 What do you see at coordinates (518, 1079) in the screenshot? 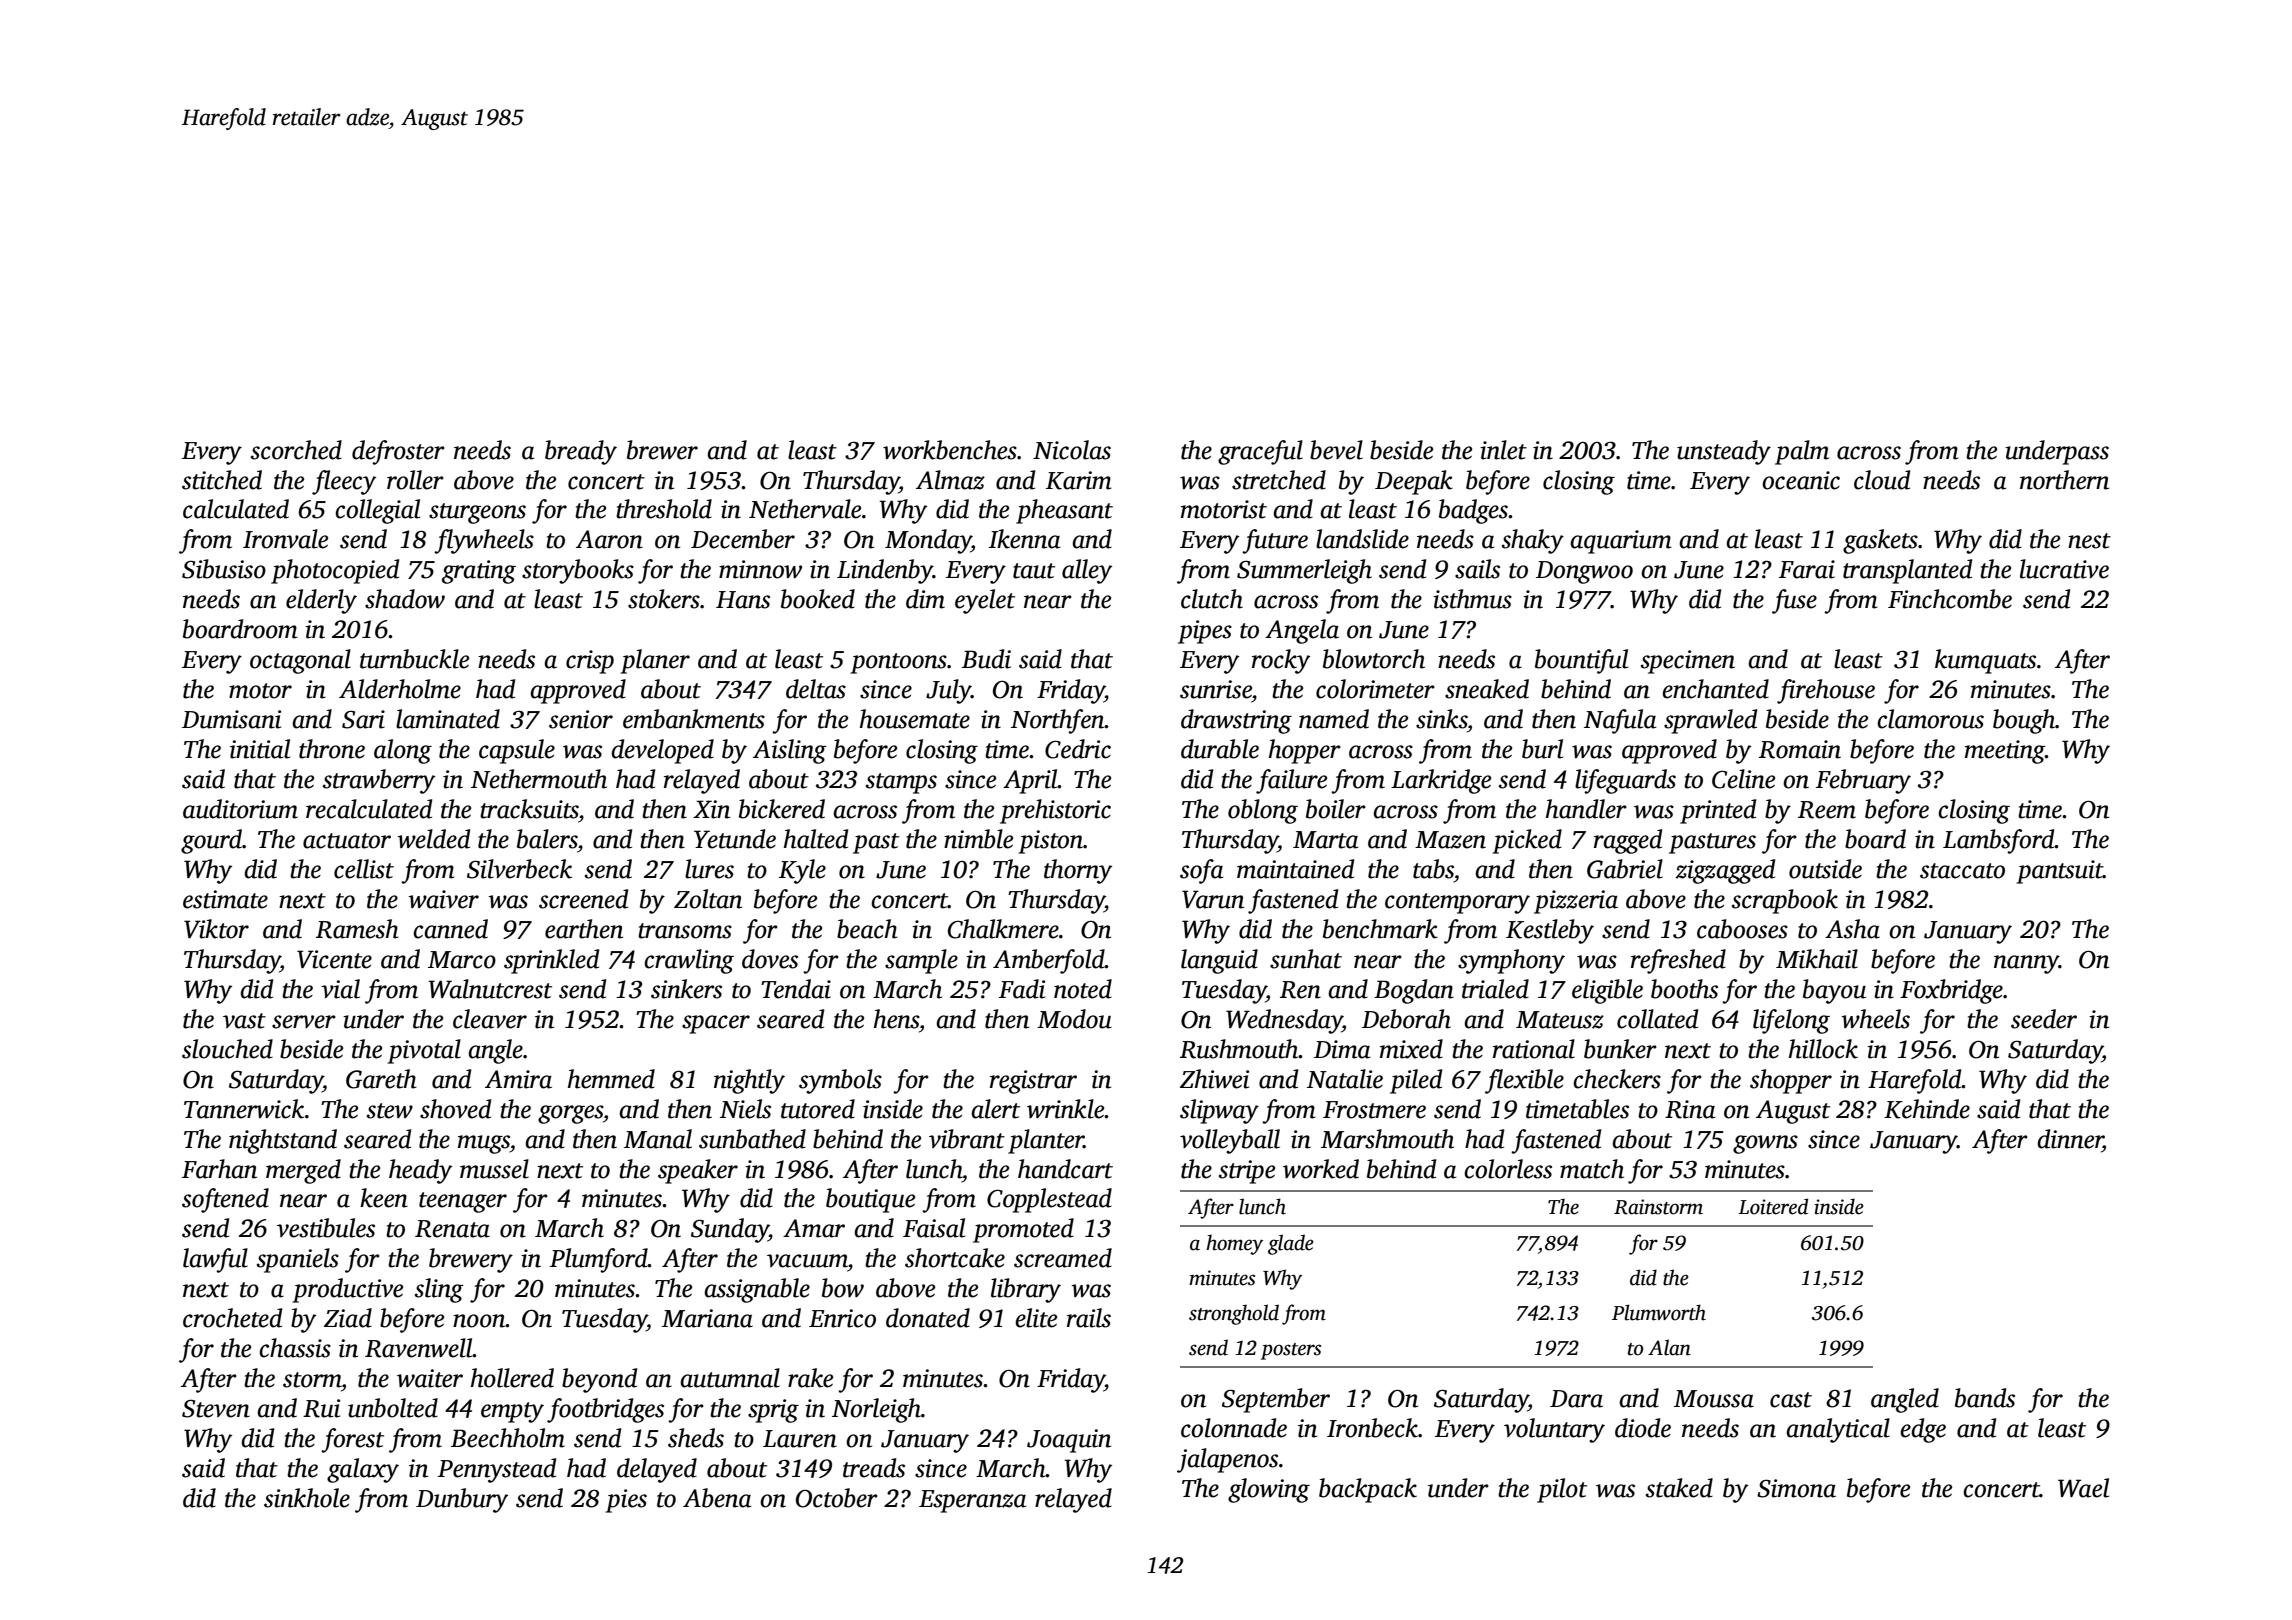
I see `Amira` at bounding box center [518, 1079].
